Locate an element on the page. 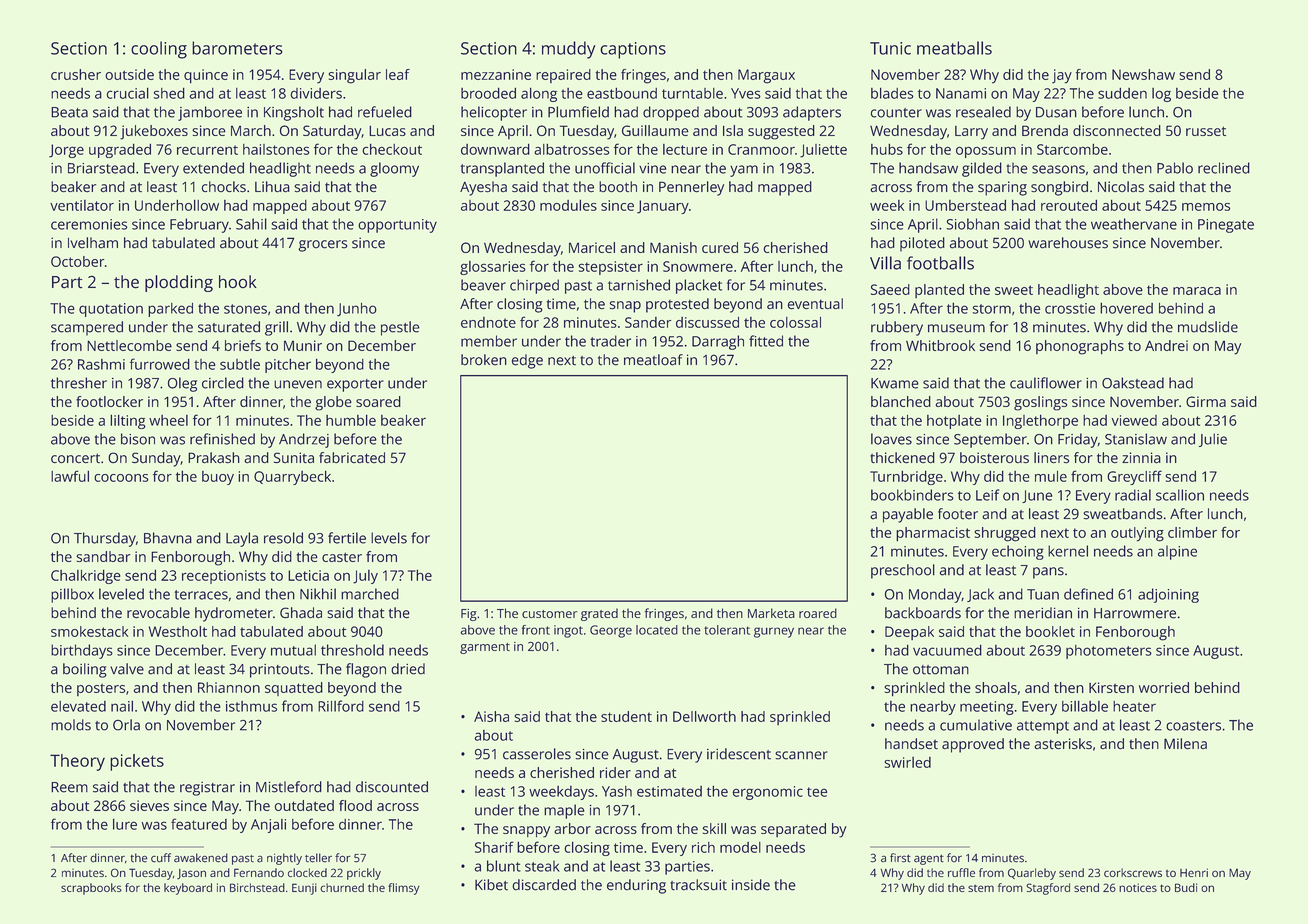 The width and height of the image is (1308, 924). cumulative is located at coordinates (976, 725).
